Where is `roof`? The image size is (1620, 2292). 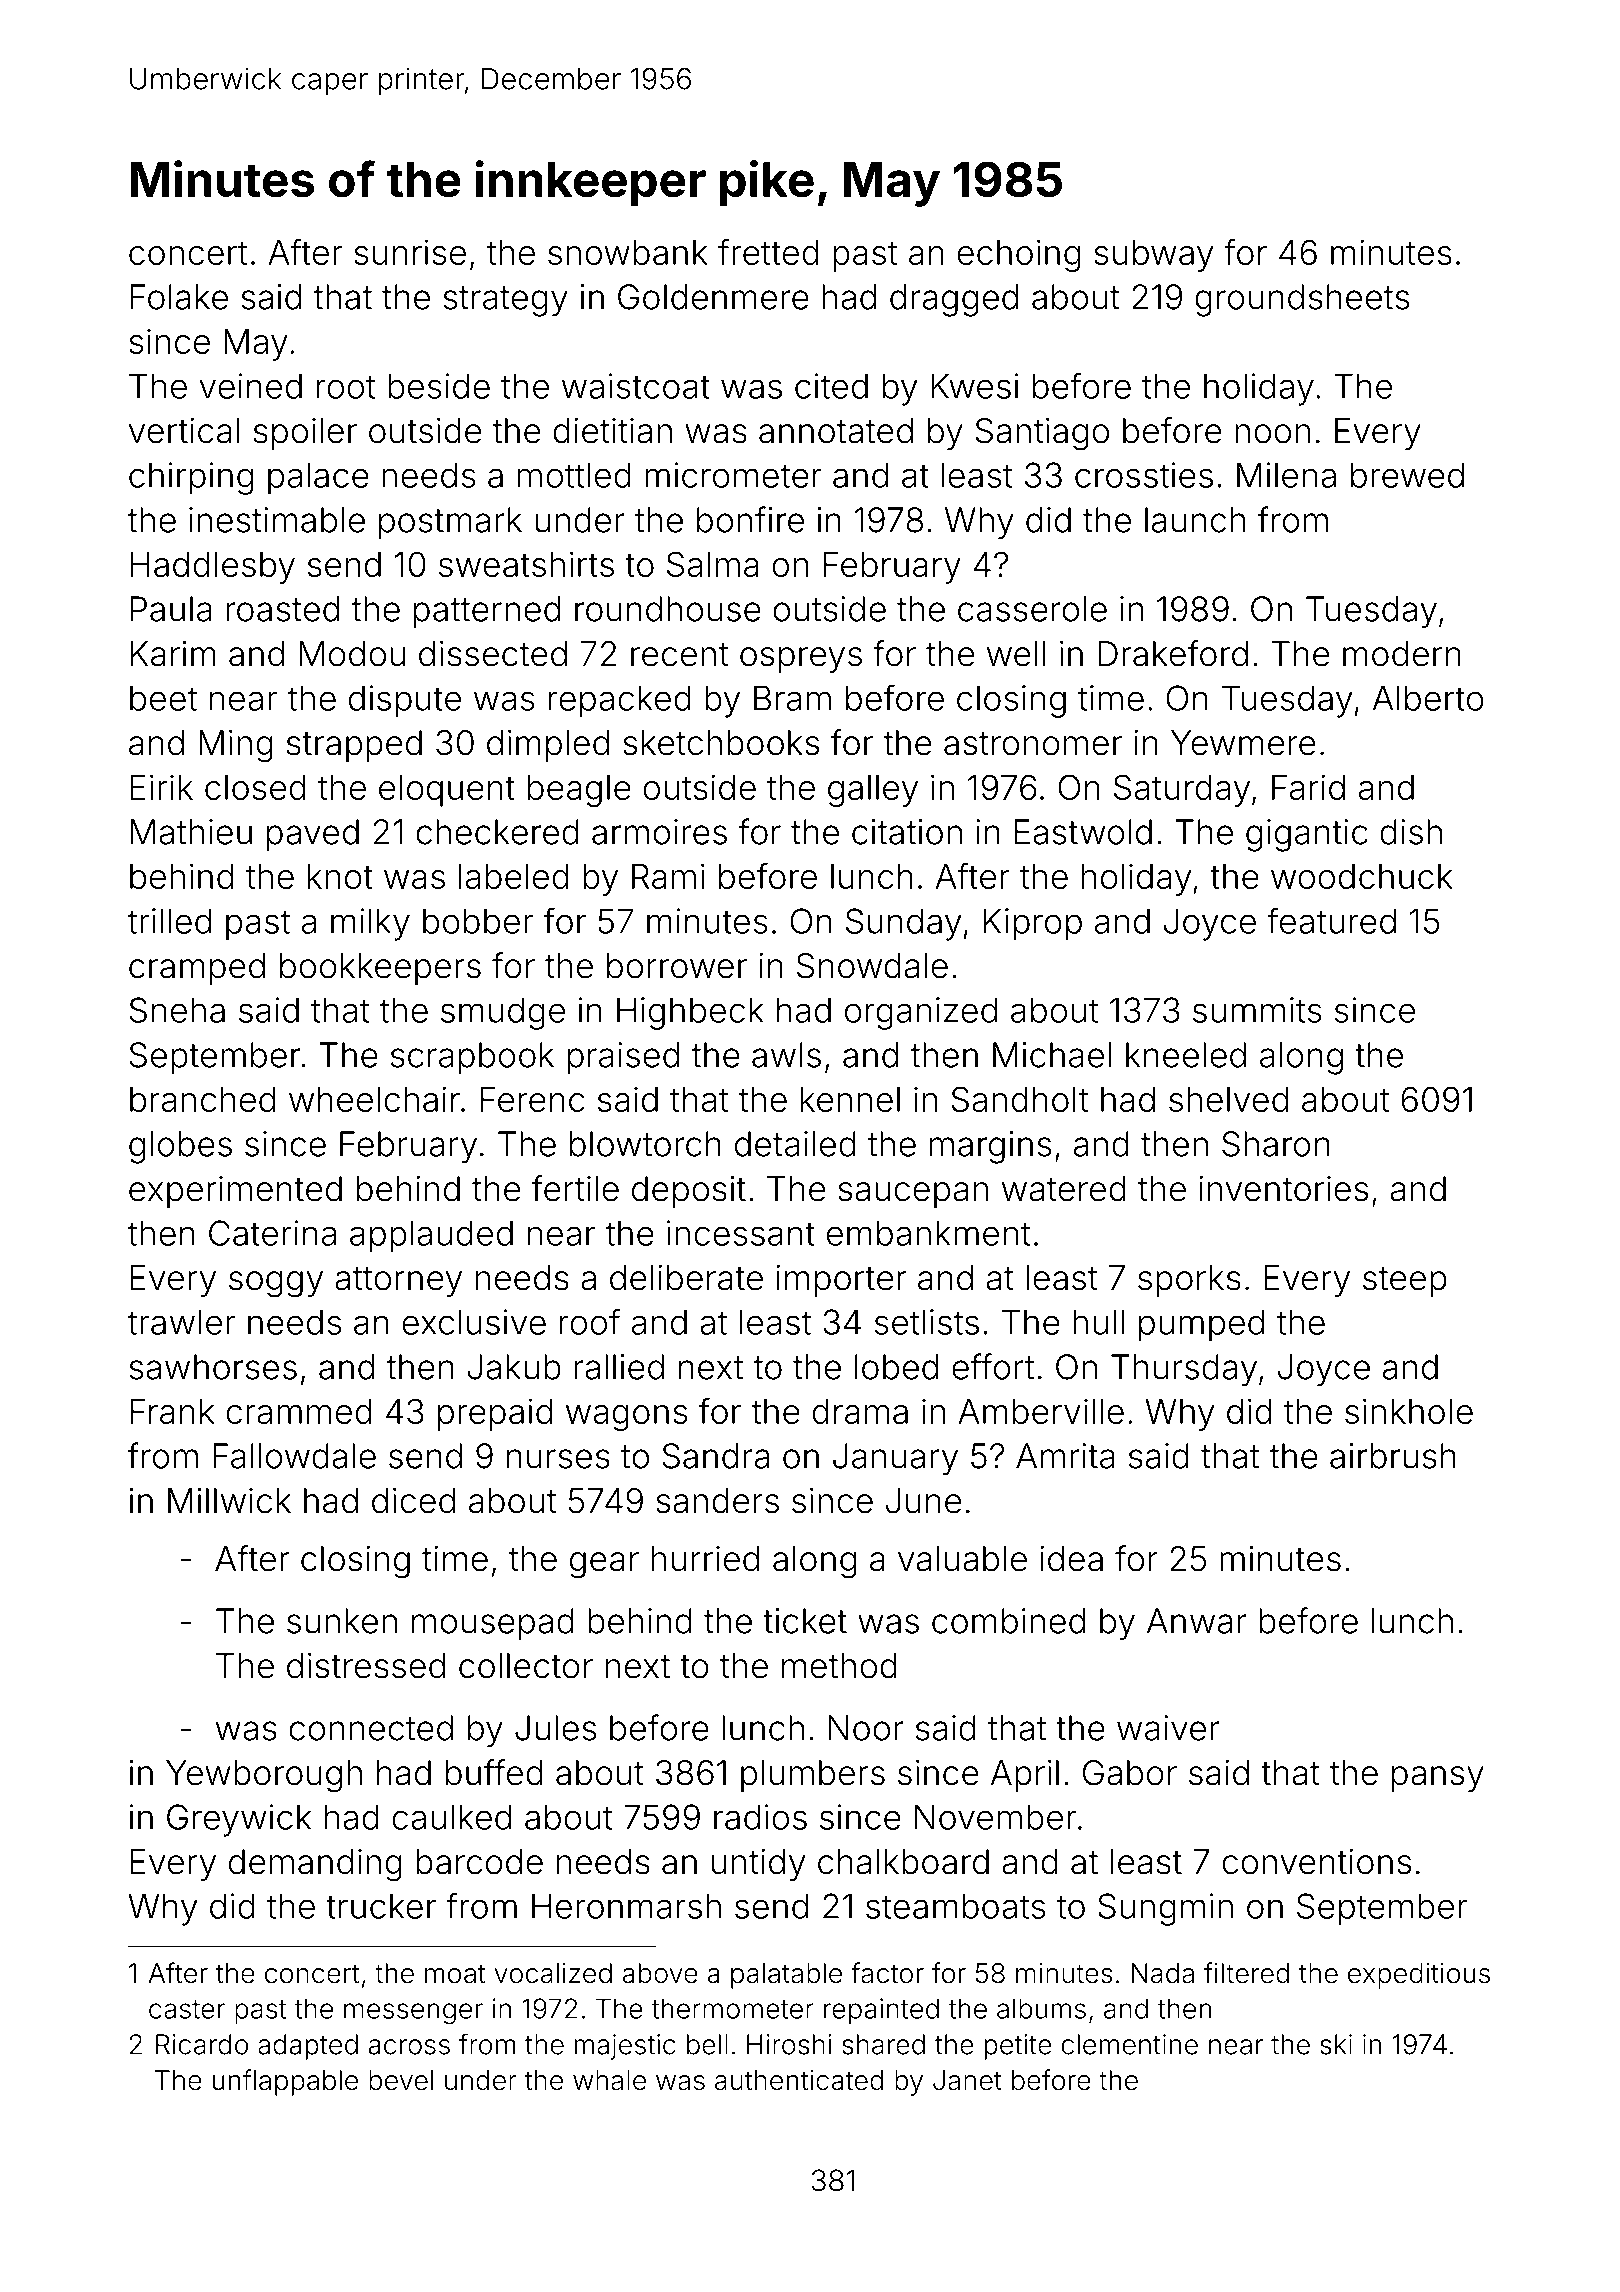 roof is located at coordinates (590, 1321).
